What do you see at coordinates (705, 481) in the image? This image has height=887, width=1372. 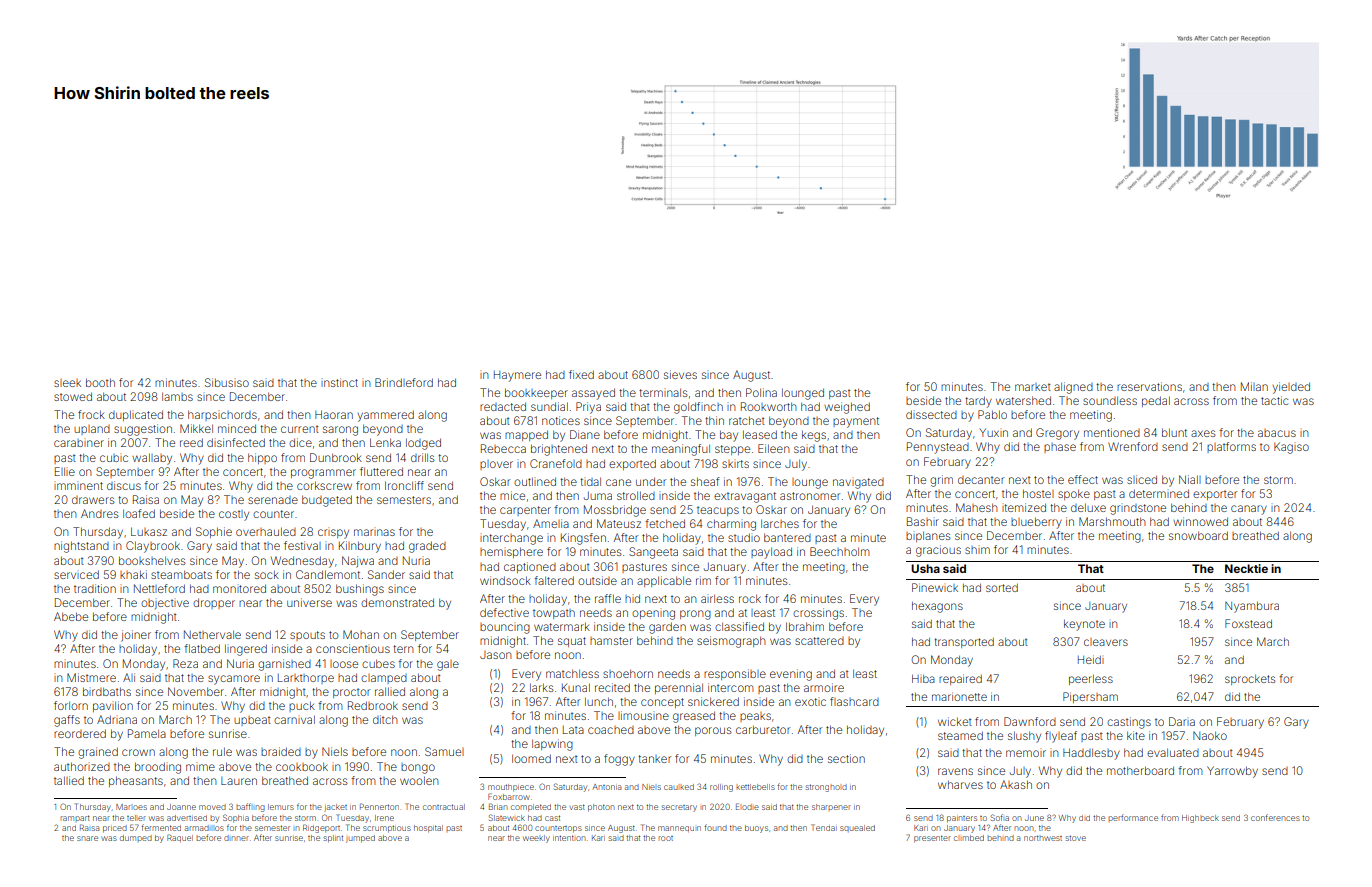 I see `sheaf` at bounding box center [705, 481].
